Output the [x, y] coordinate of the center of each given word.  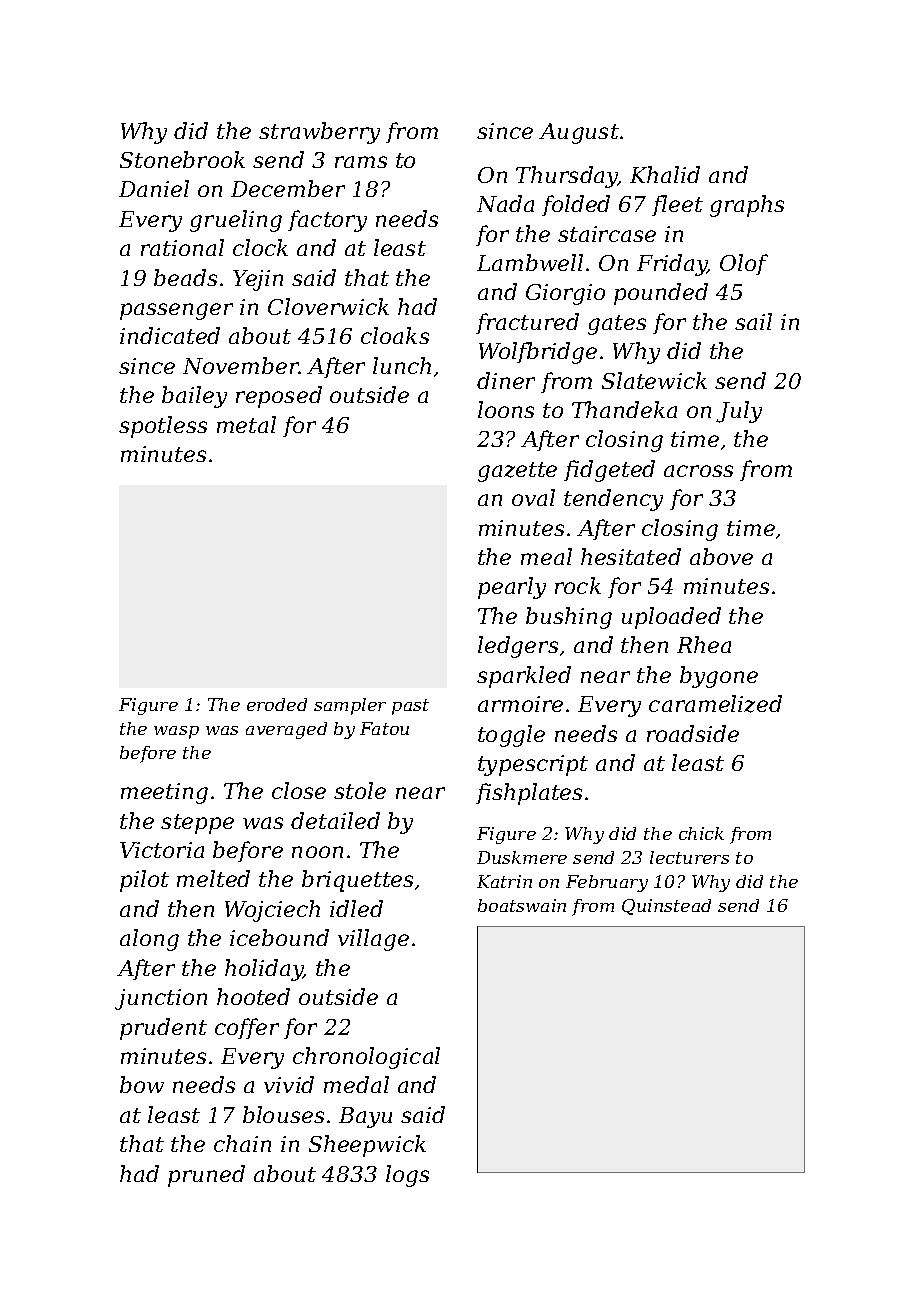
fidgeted [609, 471]
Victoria [162, 850]
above [721, 556]
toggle [511, 736]
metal [246, 424]
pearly [512, 588]
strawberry [319, 133]
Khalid [665, 174]
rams [361, 162]
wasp [176, 732]
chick [701, 833]
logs [407, 1176]
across [698, 471]
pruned [206, 1176]
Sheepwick [367, 1146]
